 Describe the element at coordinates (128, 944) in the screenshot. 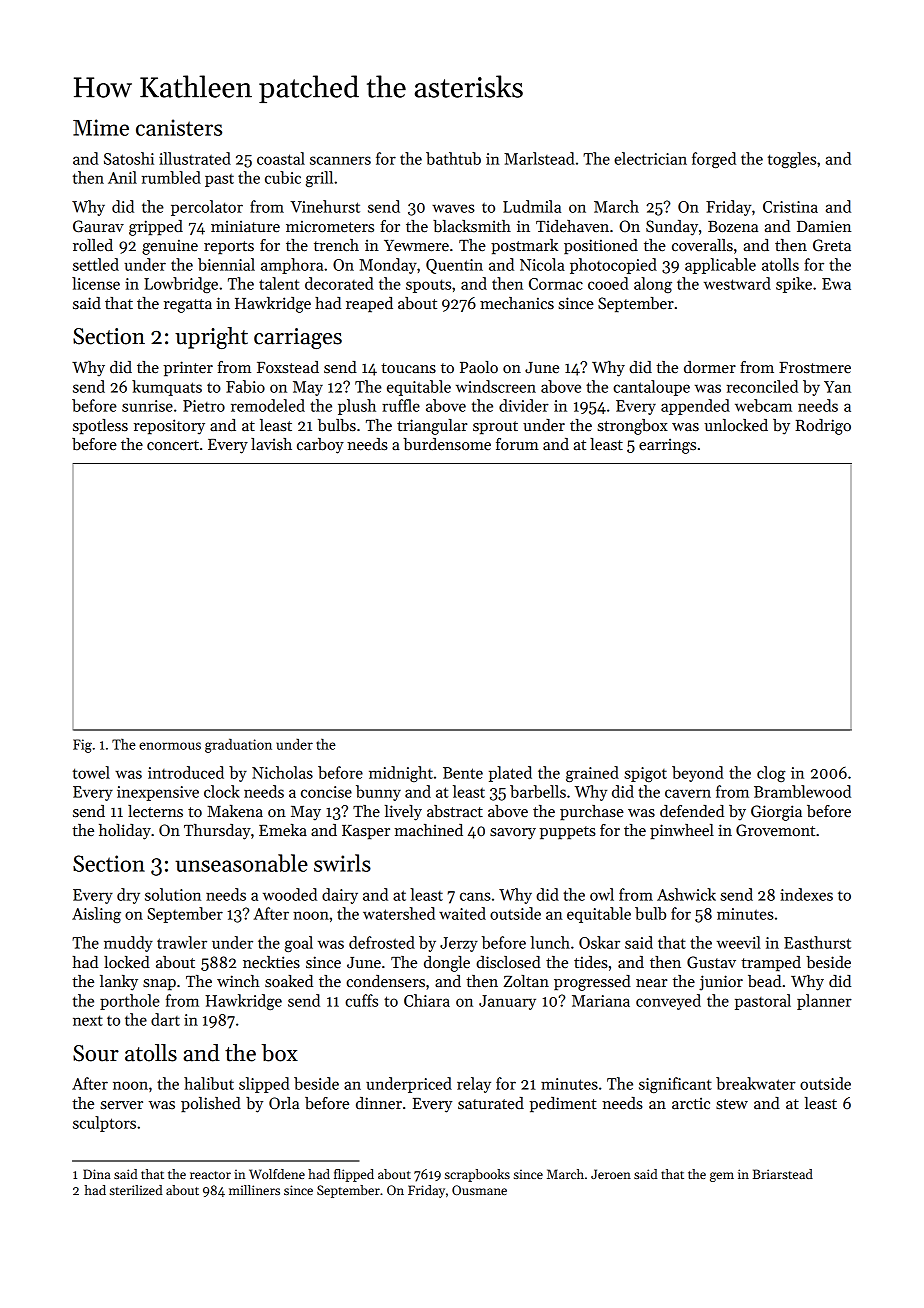

I see `muddy` at that location.
